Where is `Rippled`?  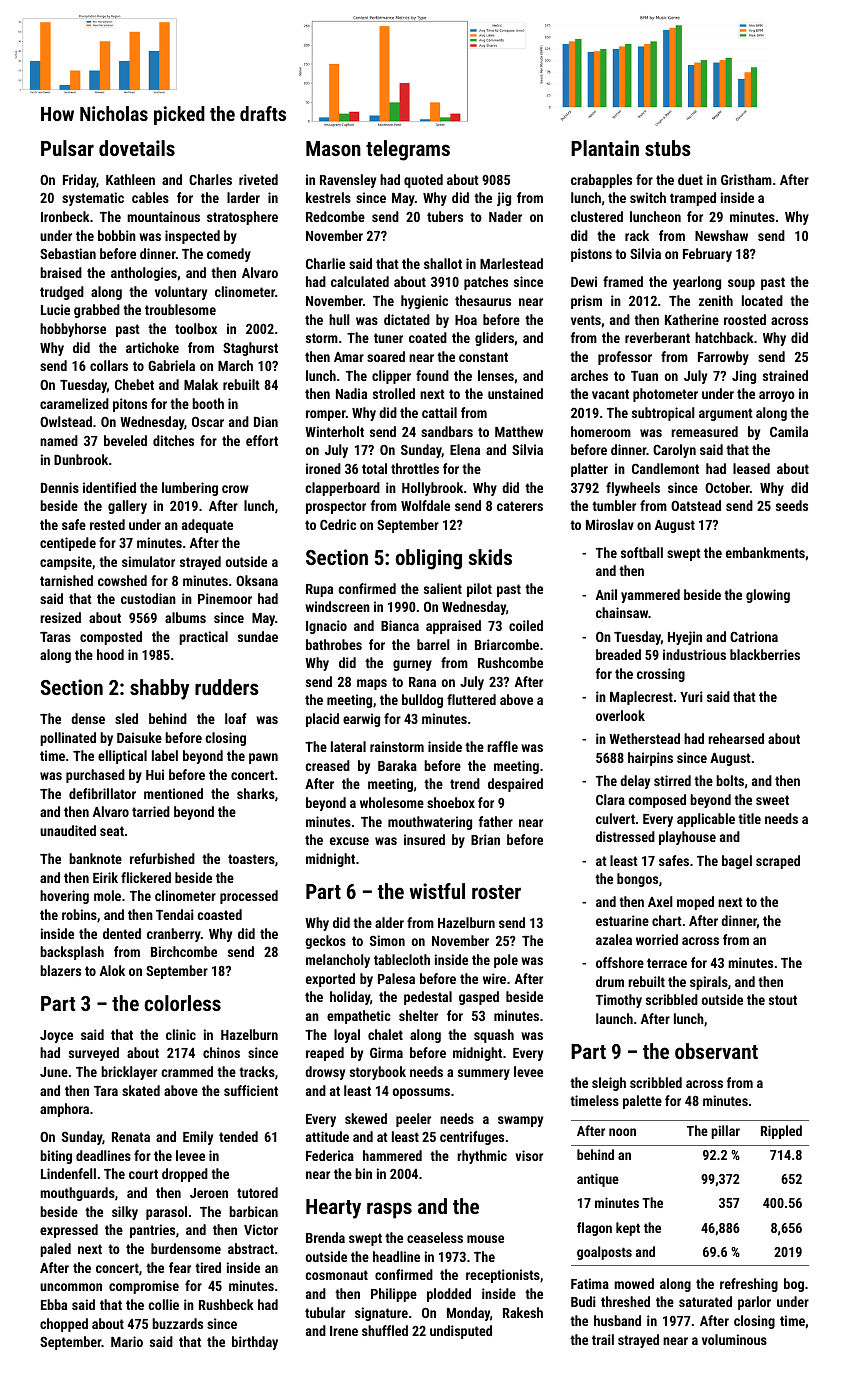
Rippled is located at coordinates (781, 1132).
